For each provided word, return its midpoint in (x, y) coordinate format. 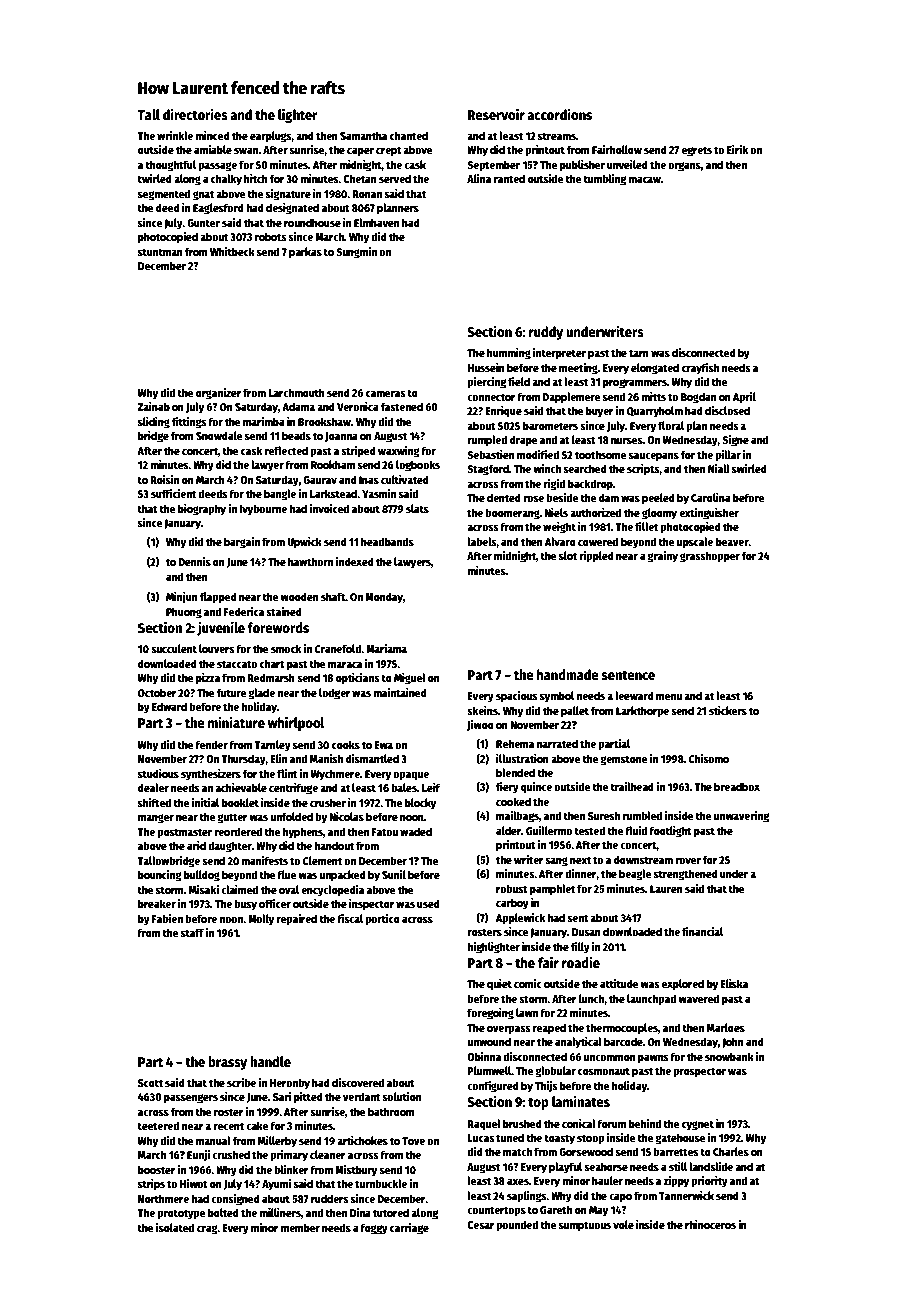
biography (202, 510)
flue (287, 874)
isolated (175, 1227)
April (744, 398)
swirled (749, 468)
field (519, 381)
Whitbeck (232, 251)
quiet (499, 985)
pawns (653, 1059)
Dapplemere (572, 398)
